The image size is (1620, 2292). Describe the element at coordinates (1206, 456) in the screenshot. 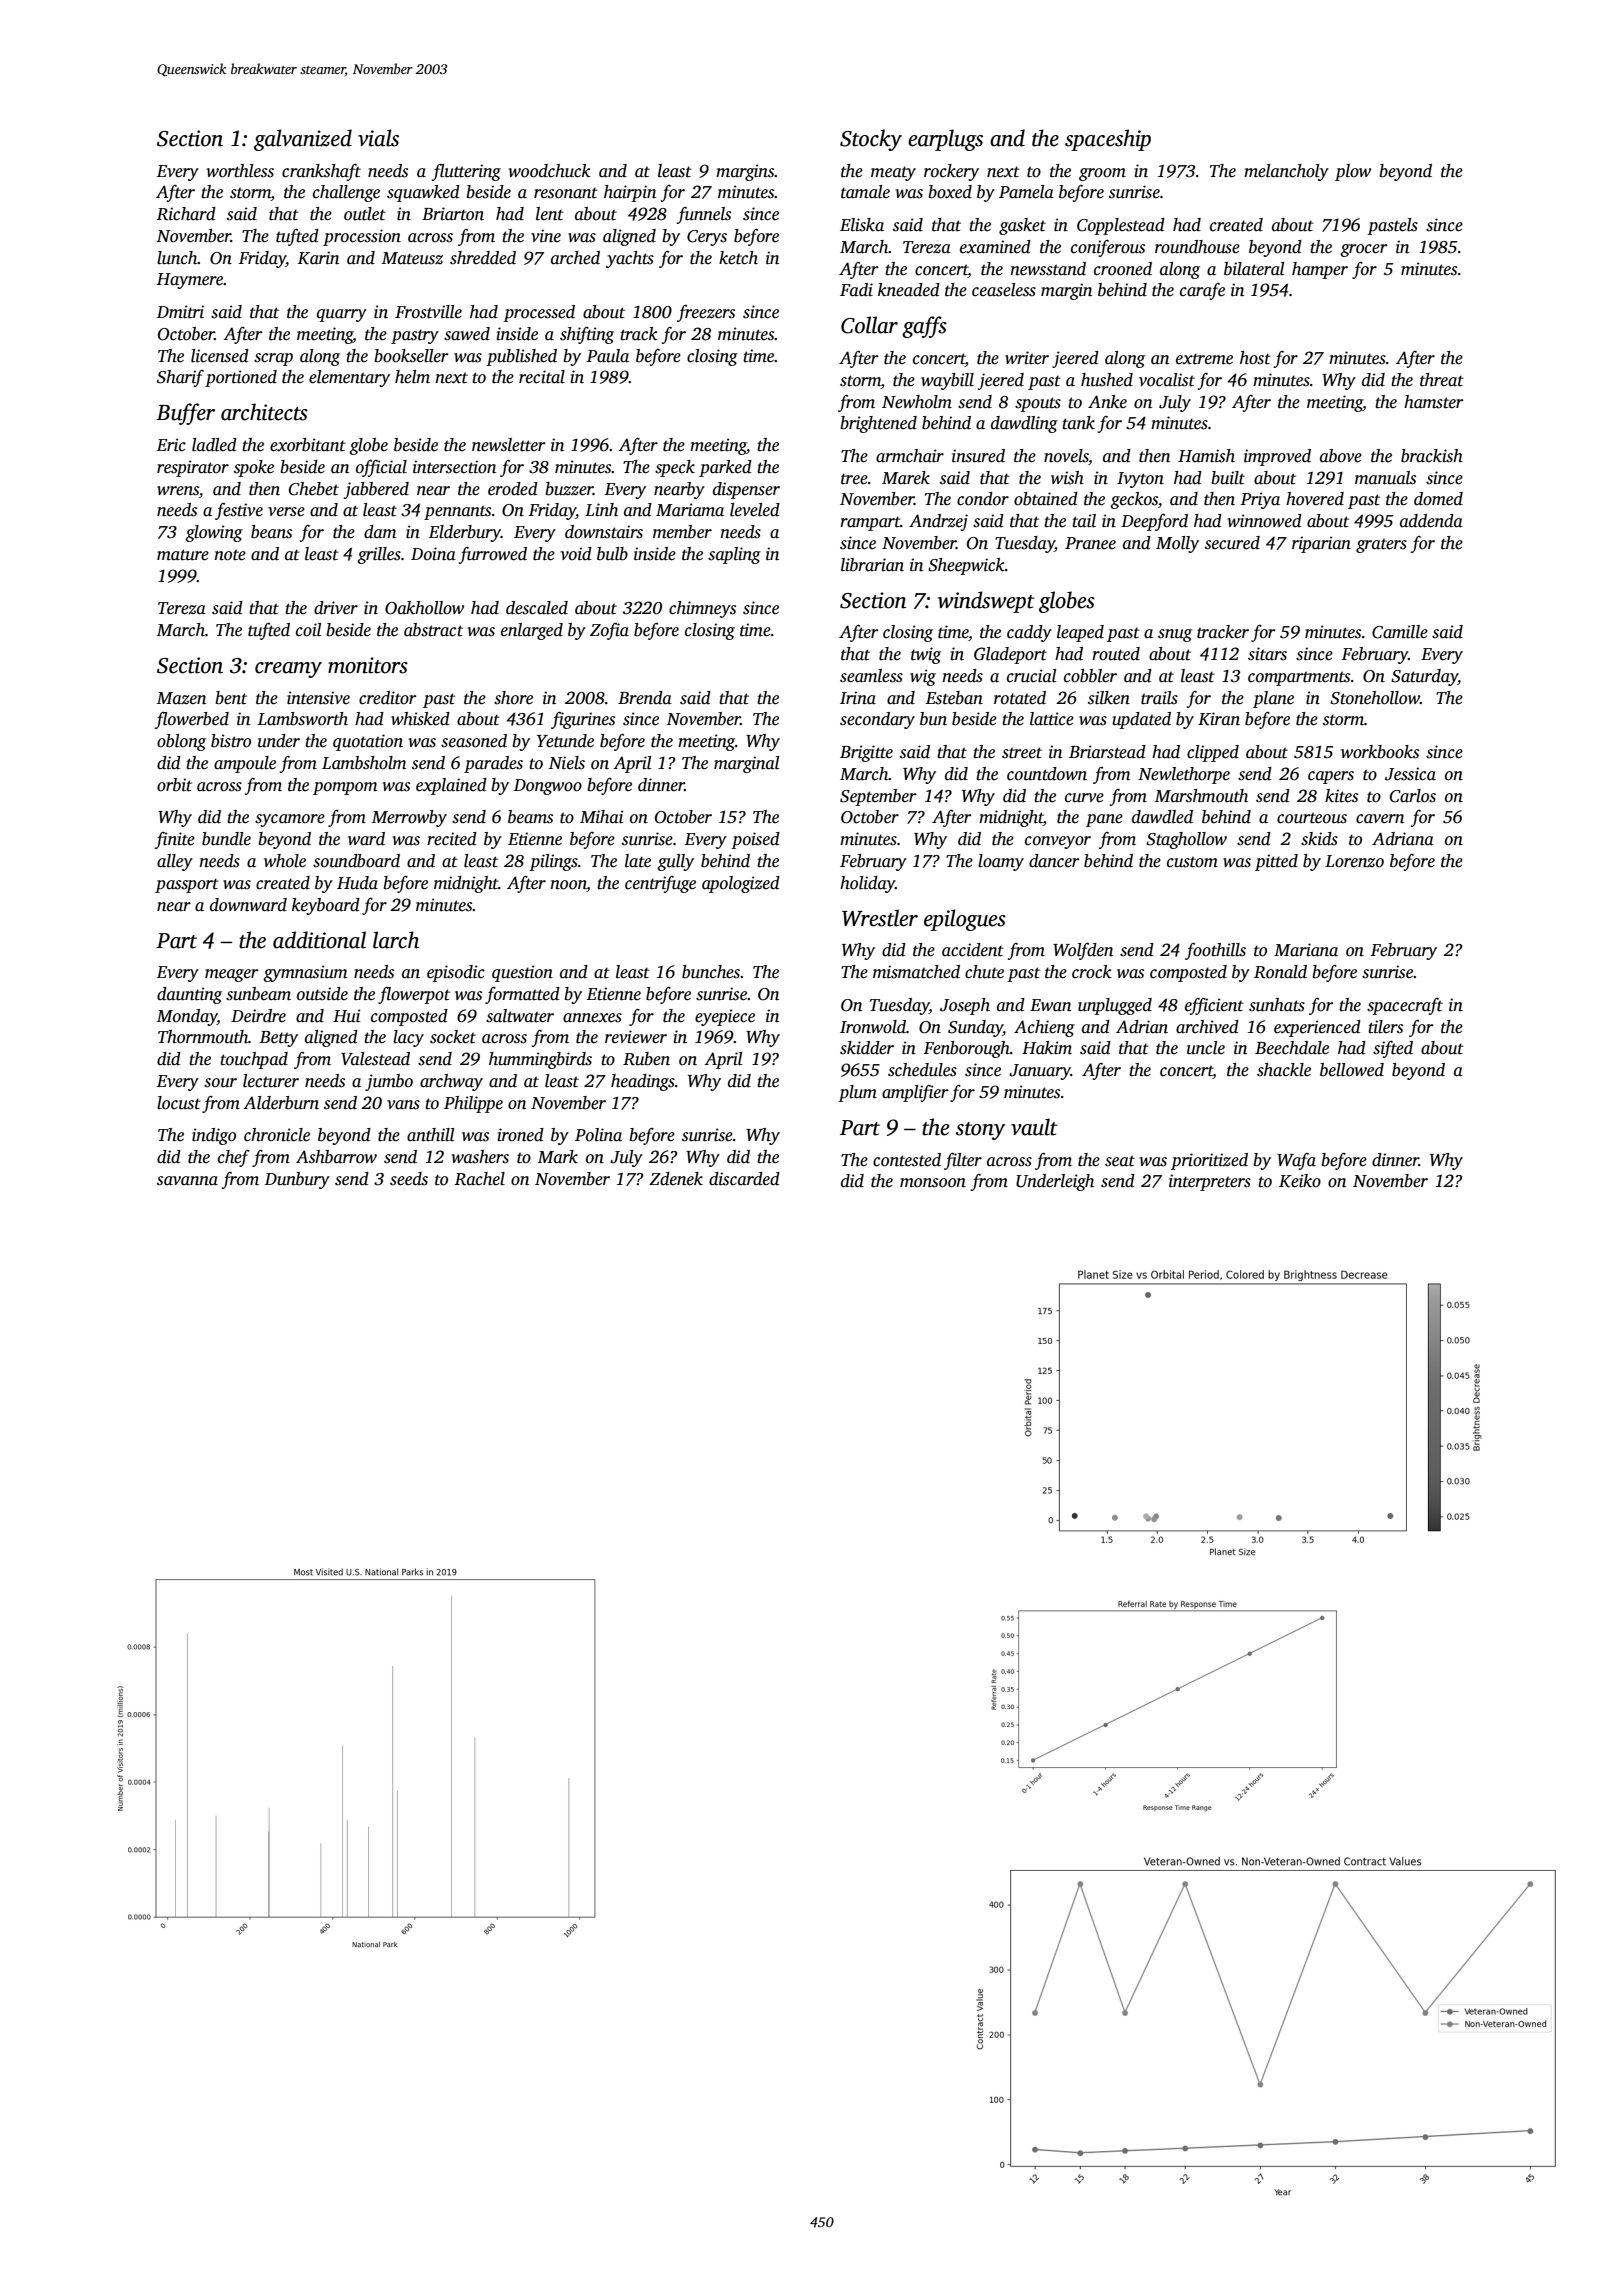

I see `Hamish` at that location.
